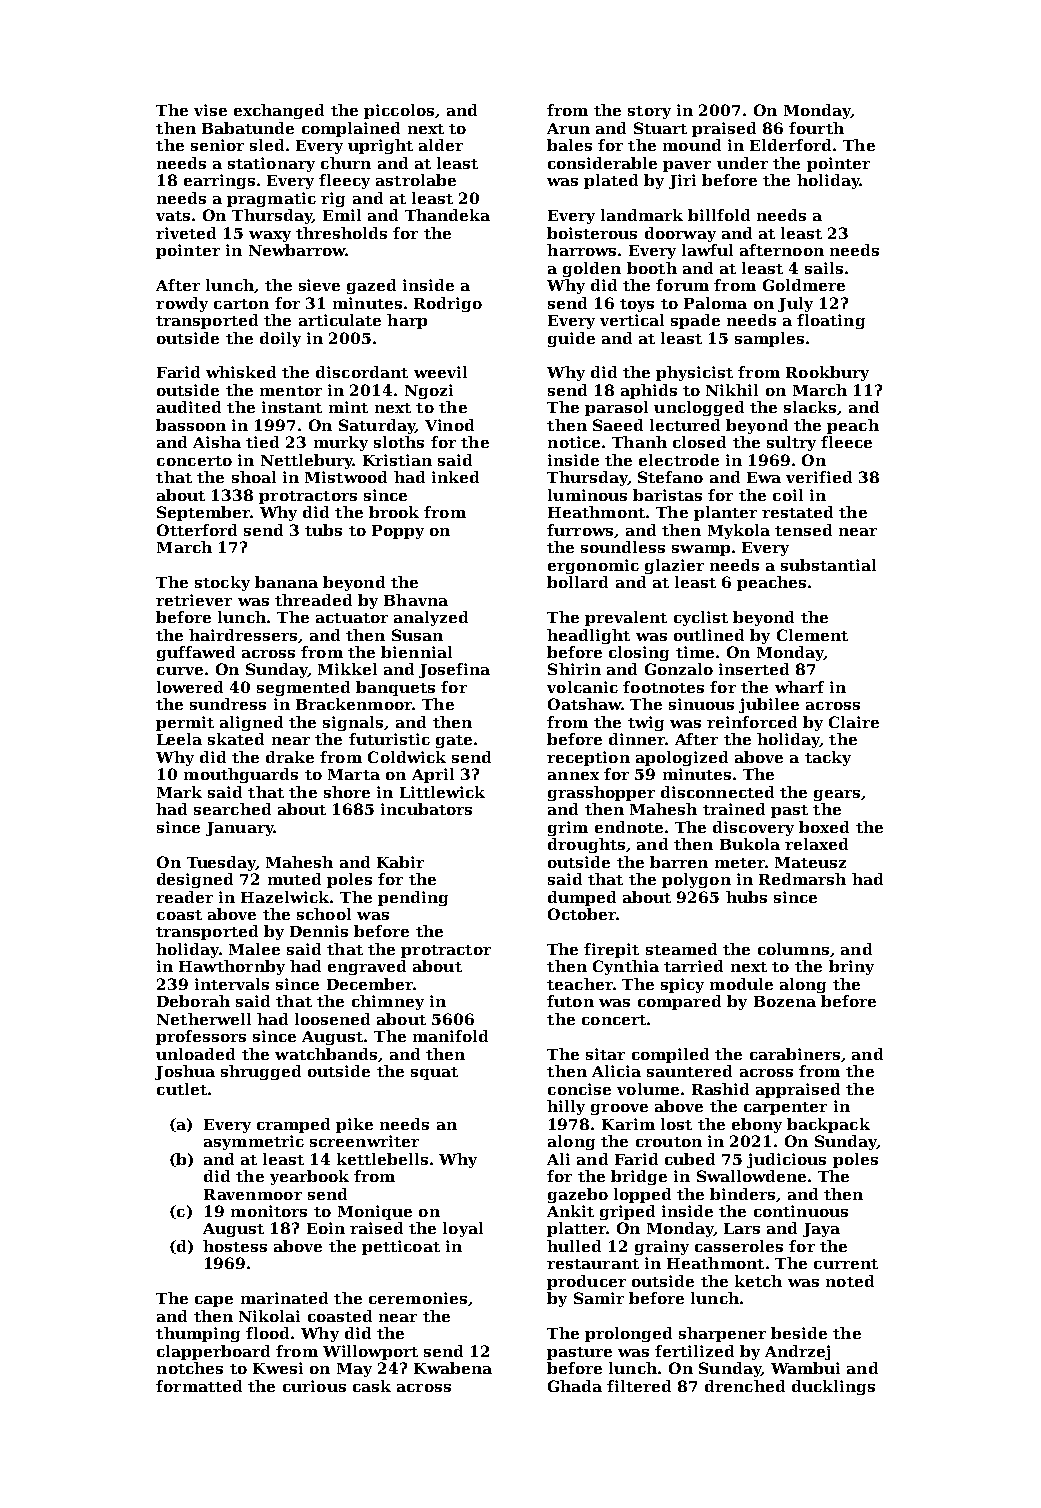 This document has width=1041, height=1508. What do you see at coordinates (797, 1352) in the document?
I see `Andrzej` at bounding box center [797, 1352].
